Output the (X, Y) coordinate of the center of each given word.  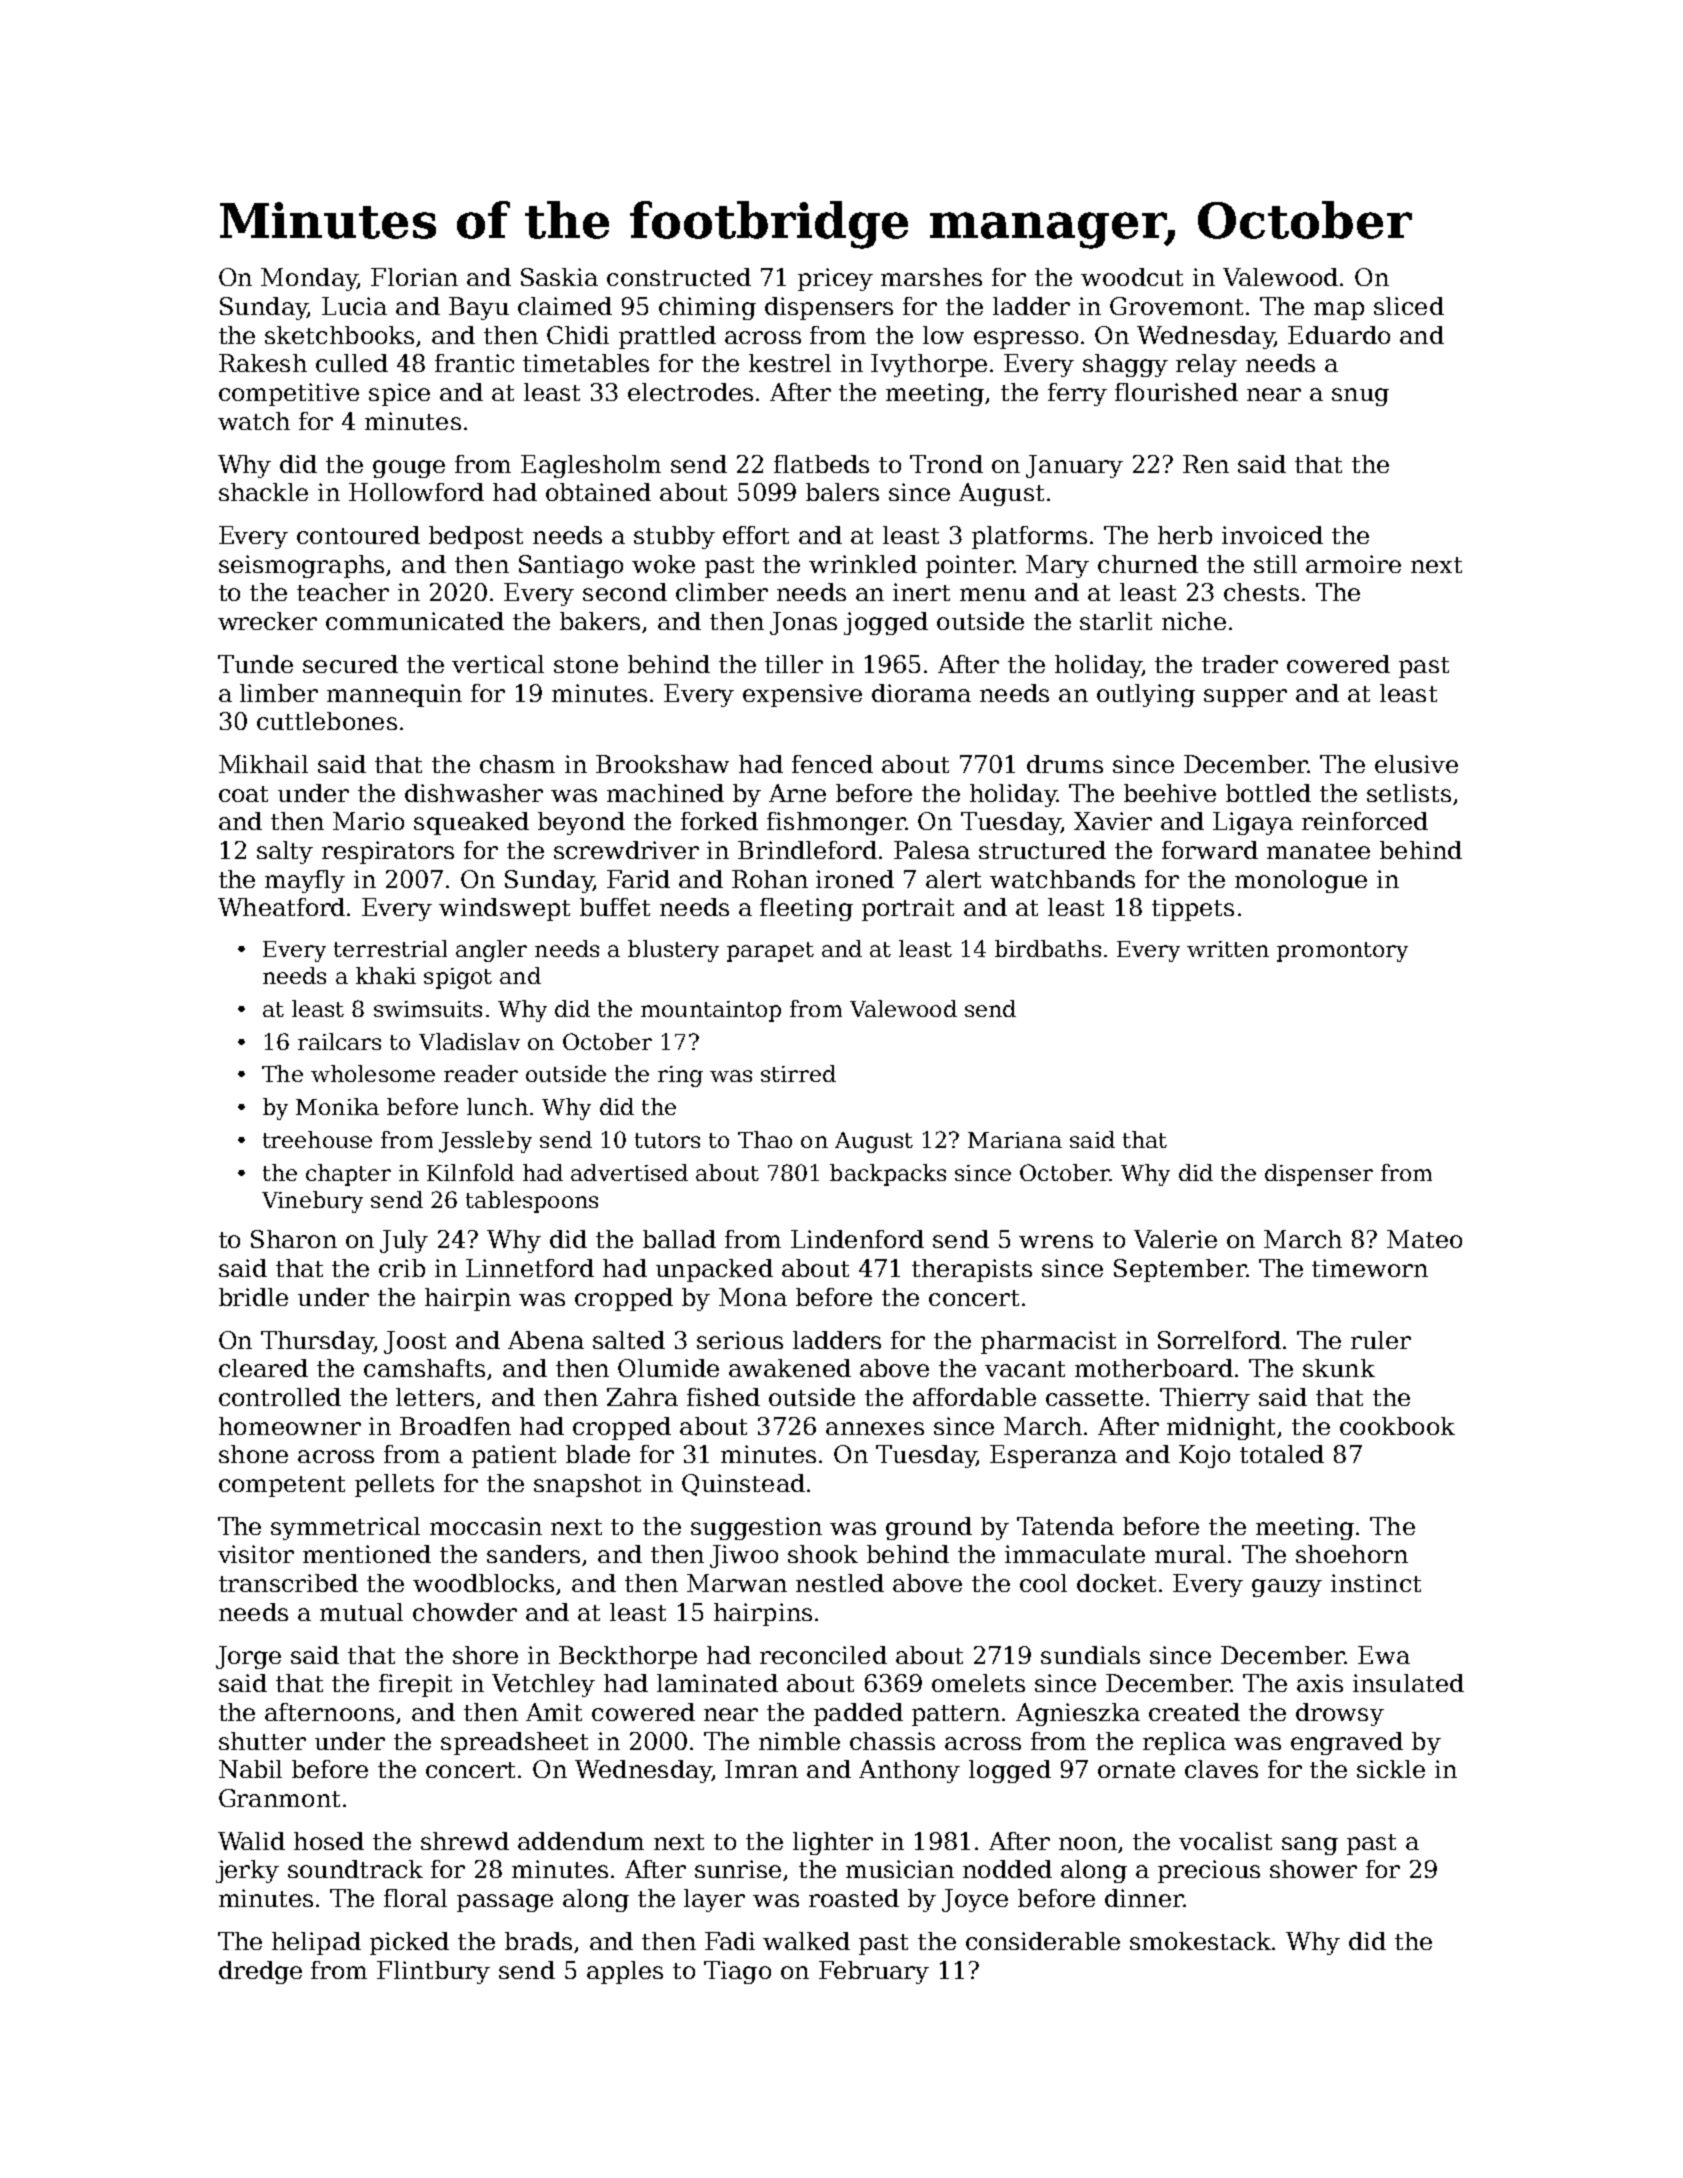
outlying (1146, 695)
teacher (343, 592)
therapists (972, 1270)
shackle (263, 492)
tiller (794, 664)
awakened (790, 1368)
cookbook (1397, 1426)
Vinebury (312, 1202)
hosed (329, 1841)
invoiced (1272, 535)
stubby (674, 537)
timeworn (1370, 1268)
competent (282, 1486)
